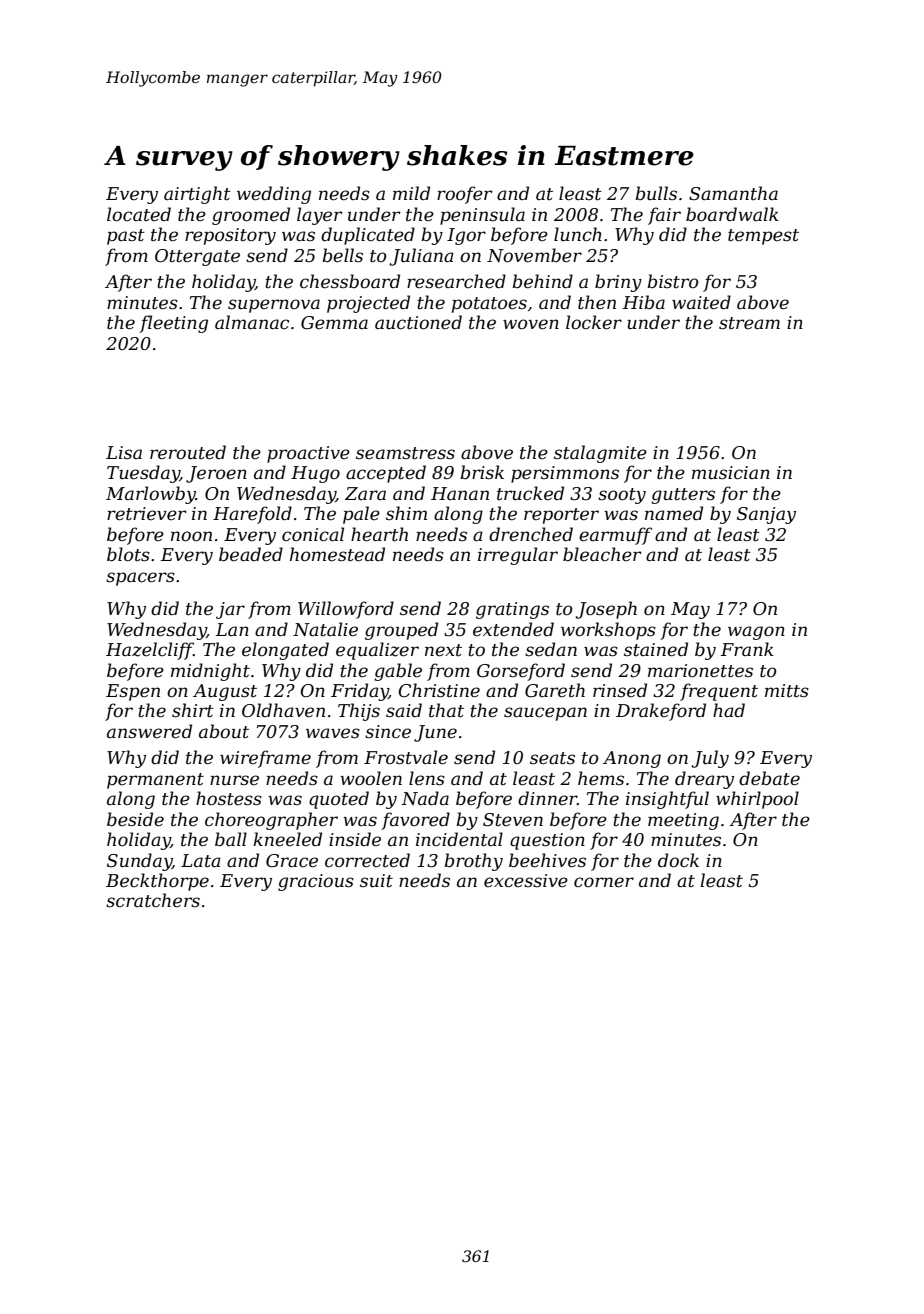 This screenshot has height=1314, width=924. Describe the element at coordinates (733, 193) in the screenshot. I see `Samantha` at that location.
